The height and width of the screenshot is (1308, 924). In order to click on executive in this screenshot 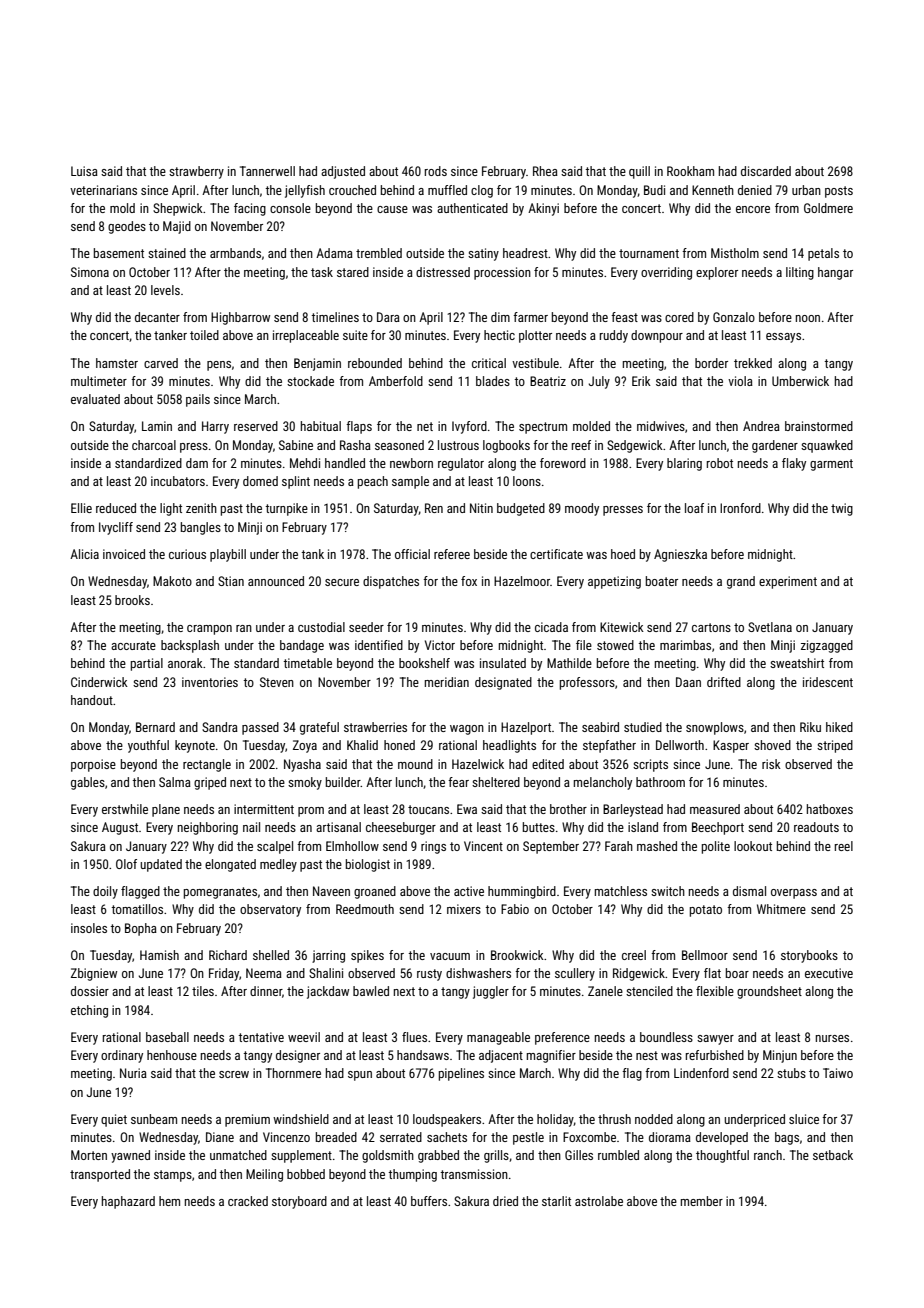, I will do `click(829, 973)`.
